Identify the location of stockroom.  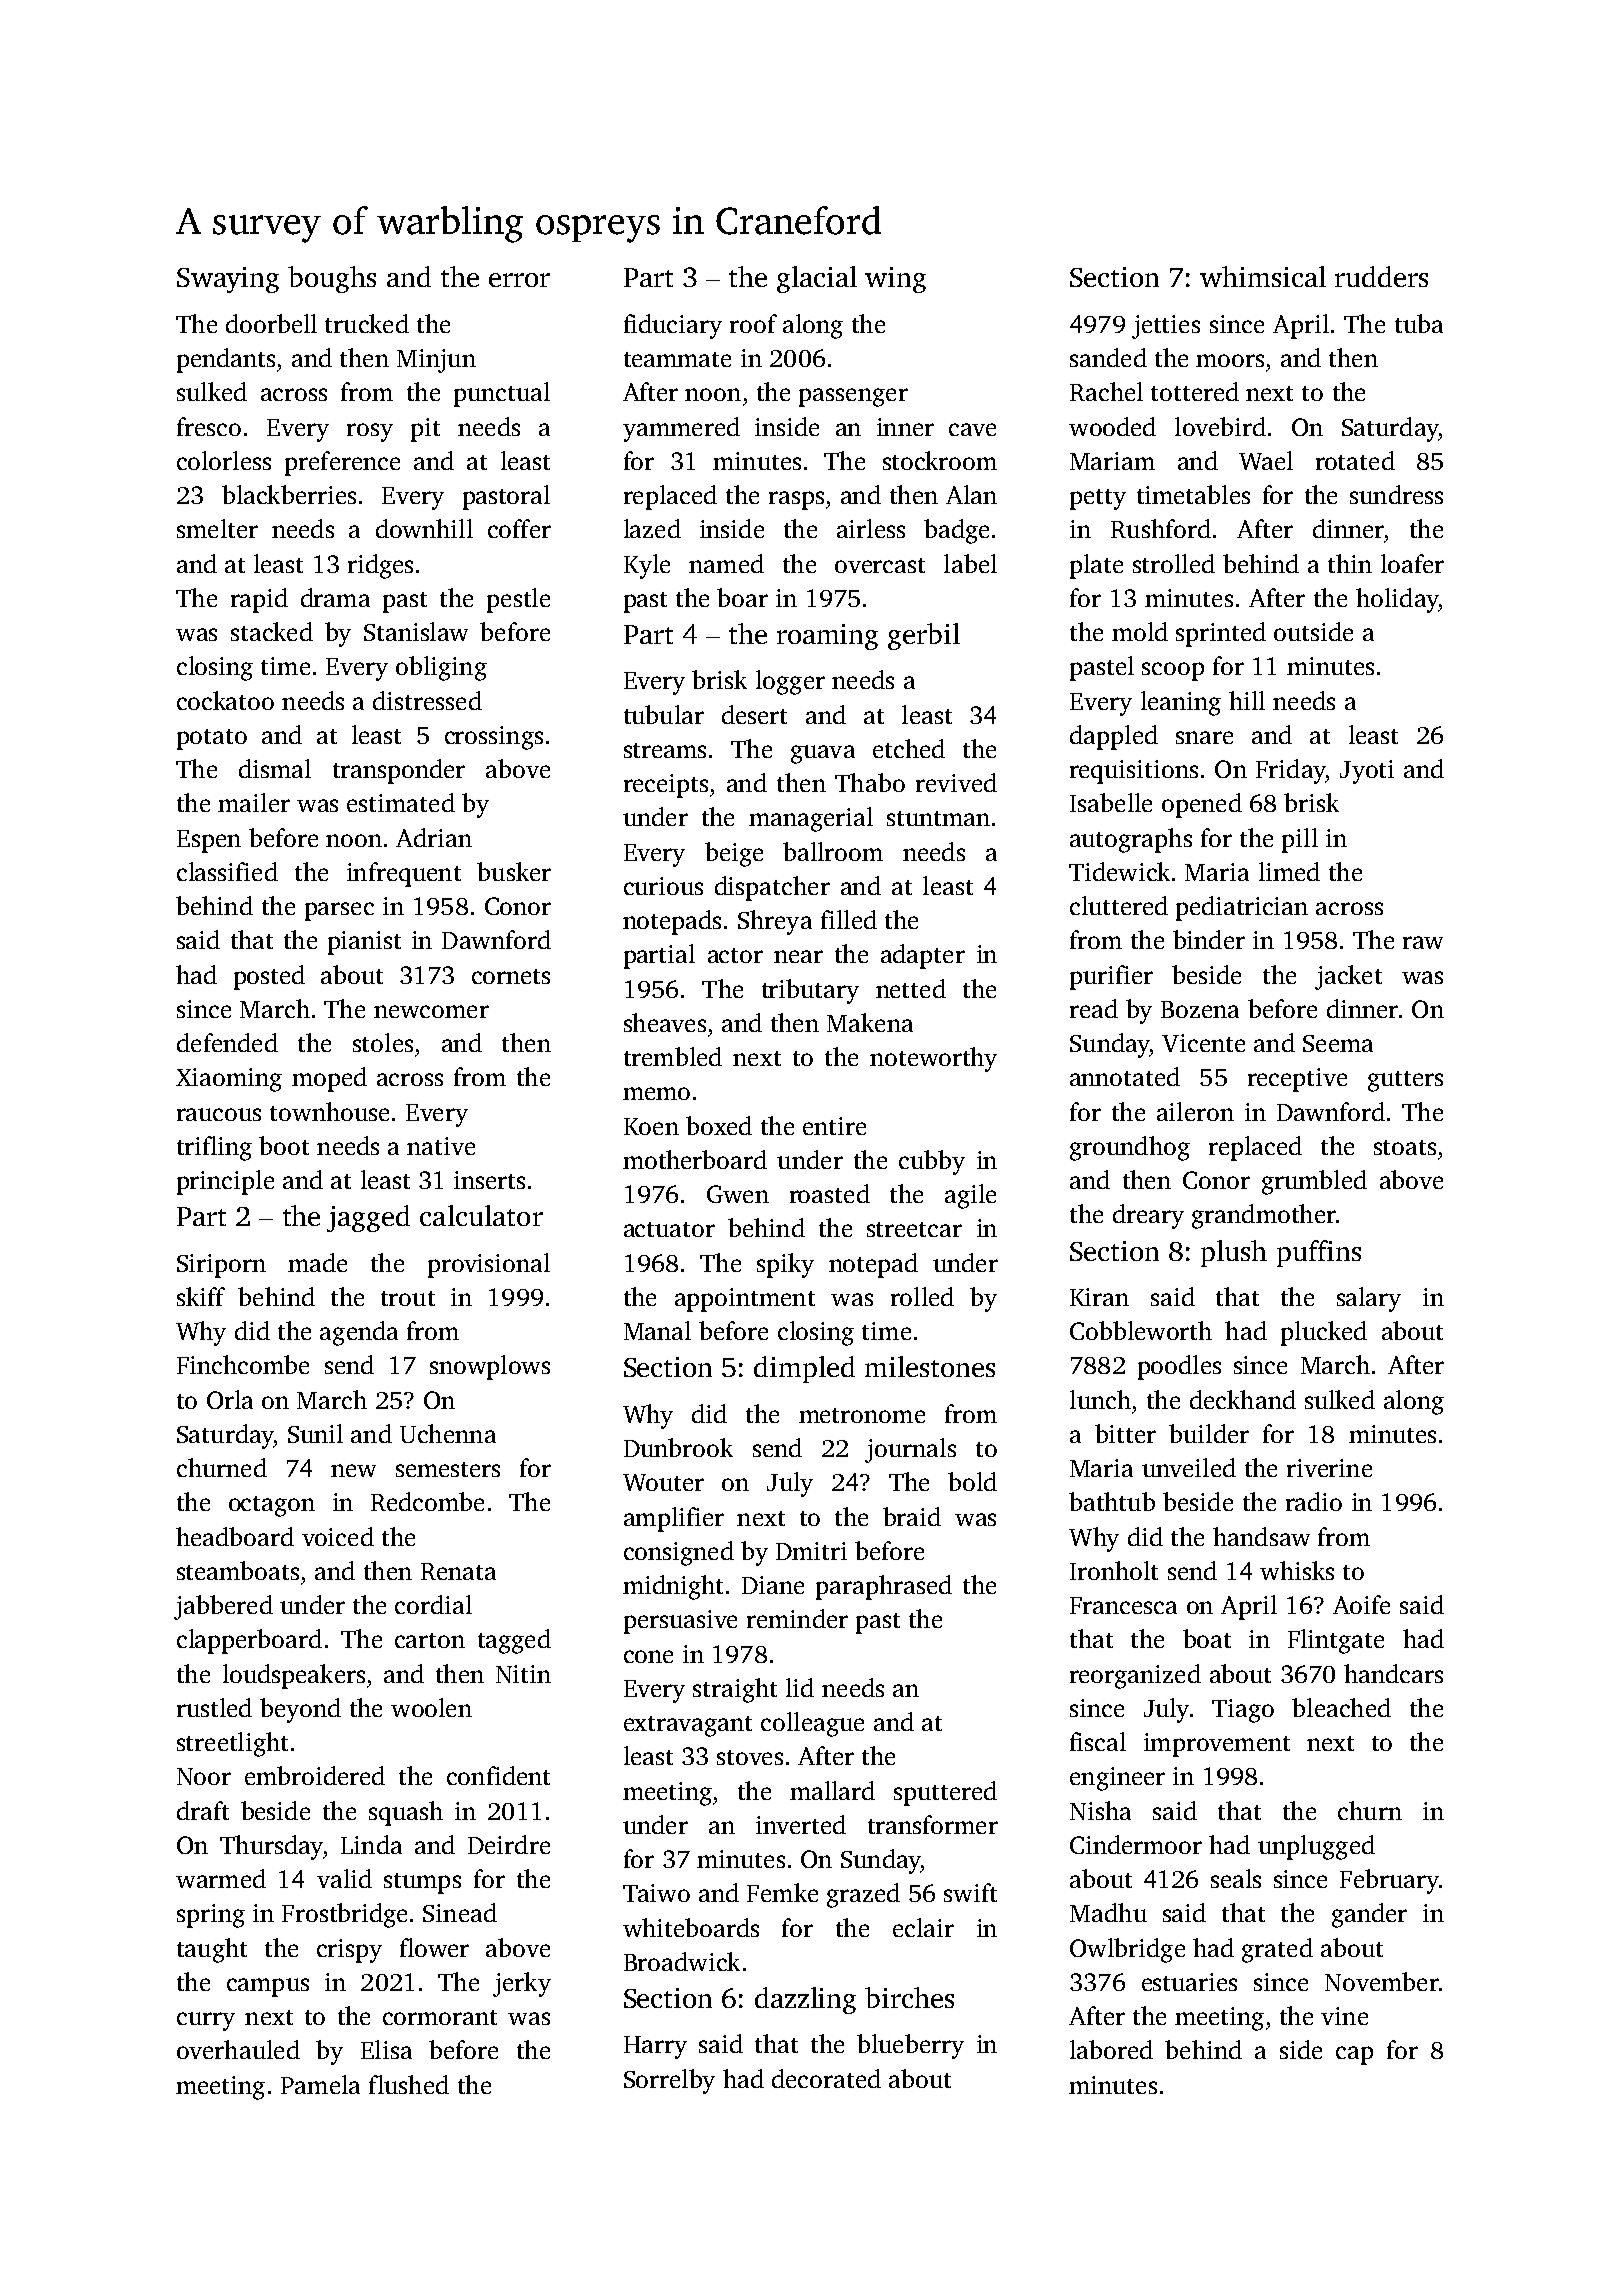
(940, 460).
